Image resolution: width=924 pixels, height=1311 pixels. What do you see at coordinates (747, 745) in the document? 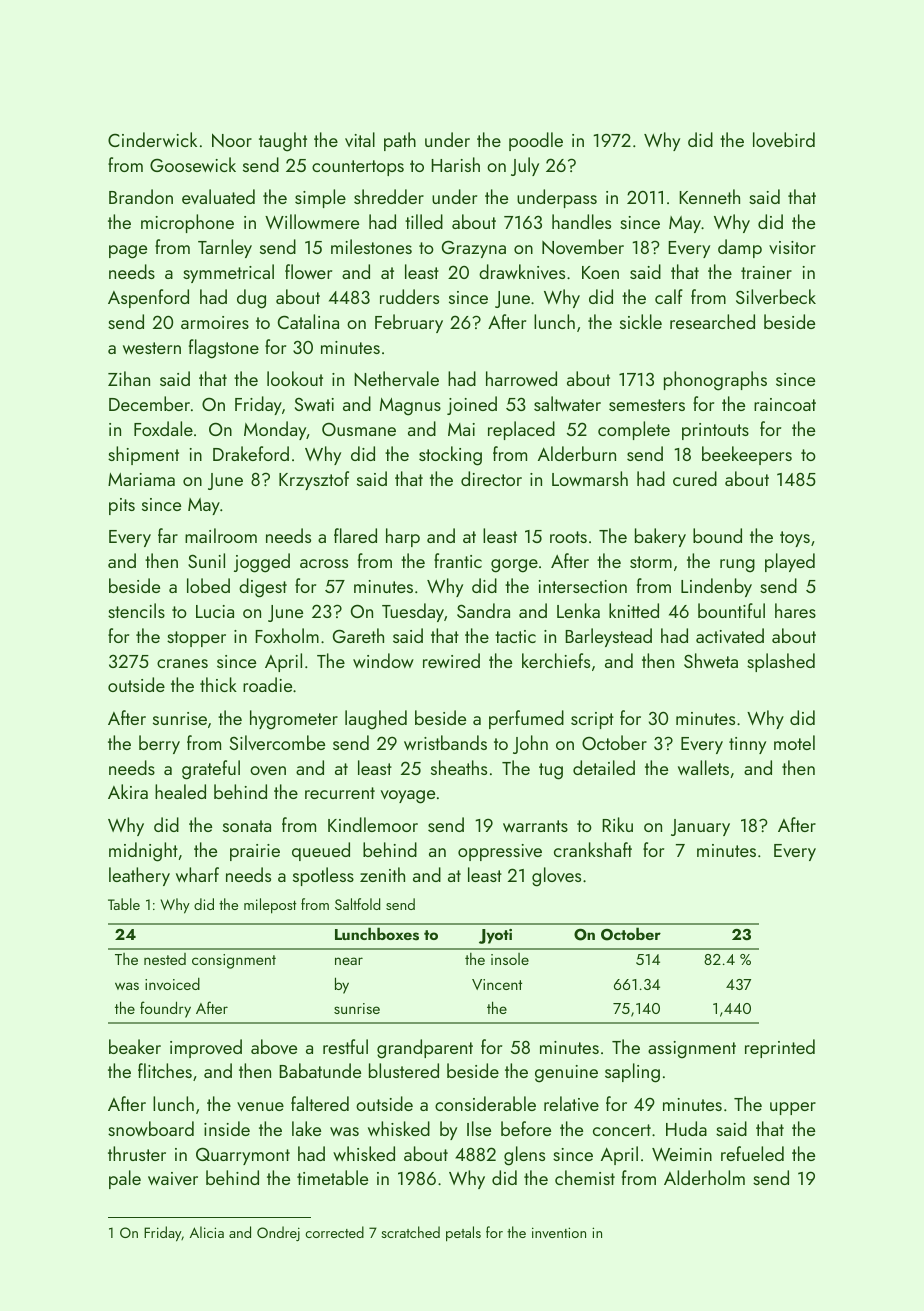
I see `tinny` at bounding box center [747, 745].
